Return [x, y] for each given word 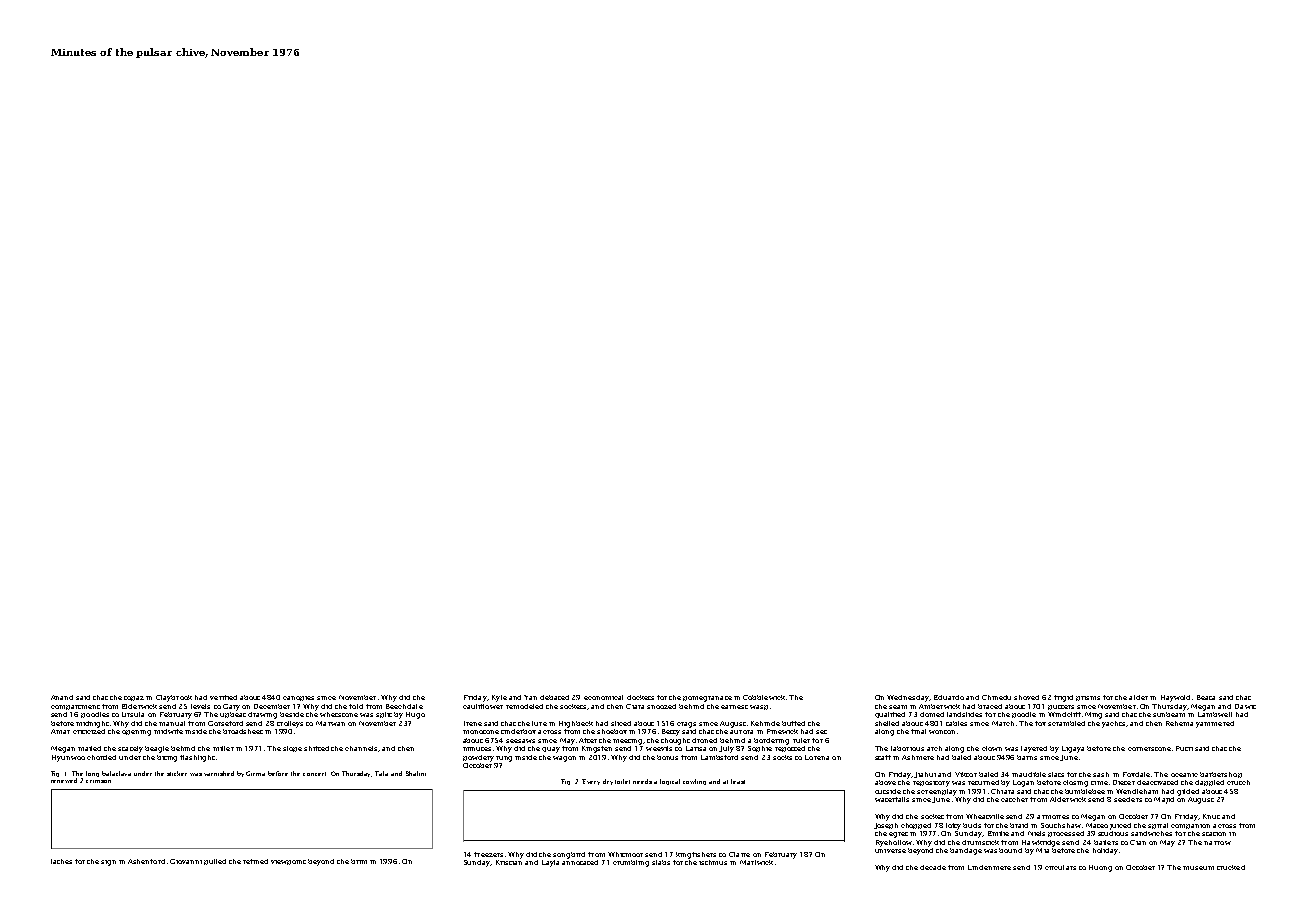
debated [554, 697]
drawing [262, 715]
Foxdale [1136, 774]
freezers [488, 854]
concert [314, 774]
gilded [1188, 792]
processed [1066, 834]
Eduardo [949, 697]
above [885, 782]
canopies [298, 698]
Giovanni [186, 861]
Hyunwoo [68, 758]
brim [359, 861]
